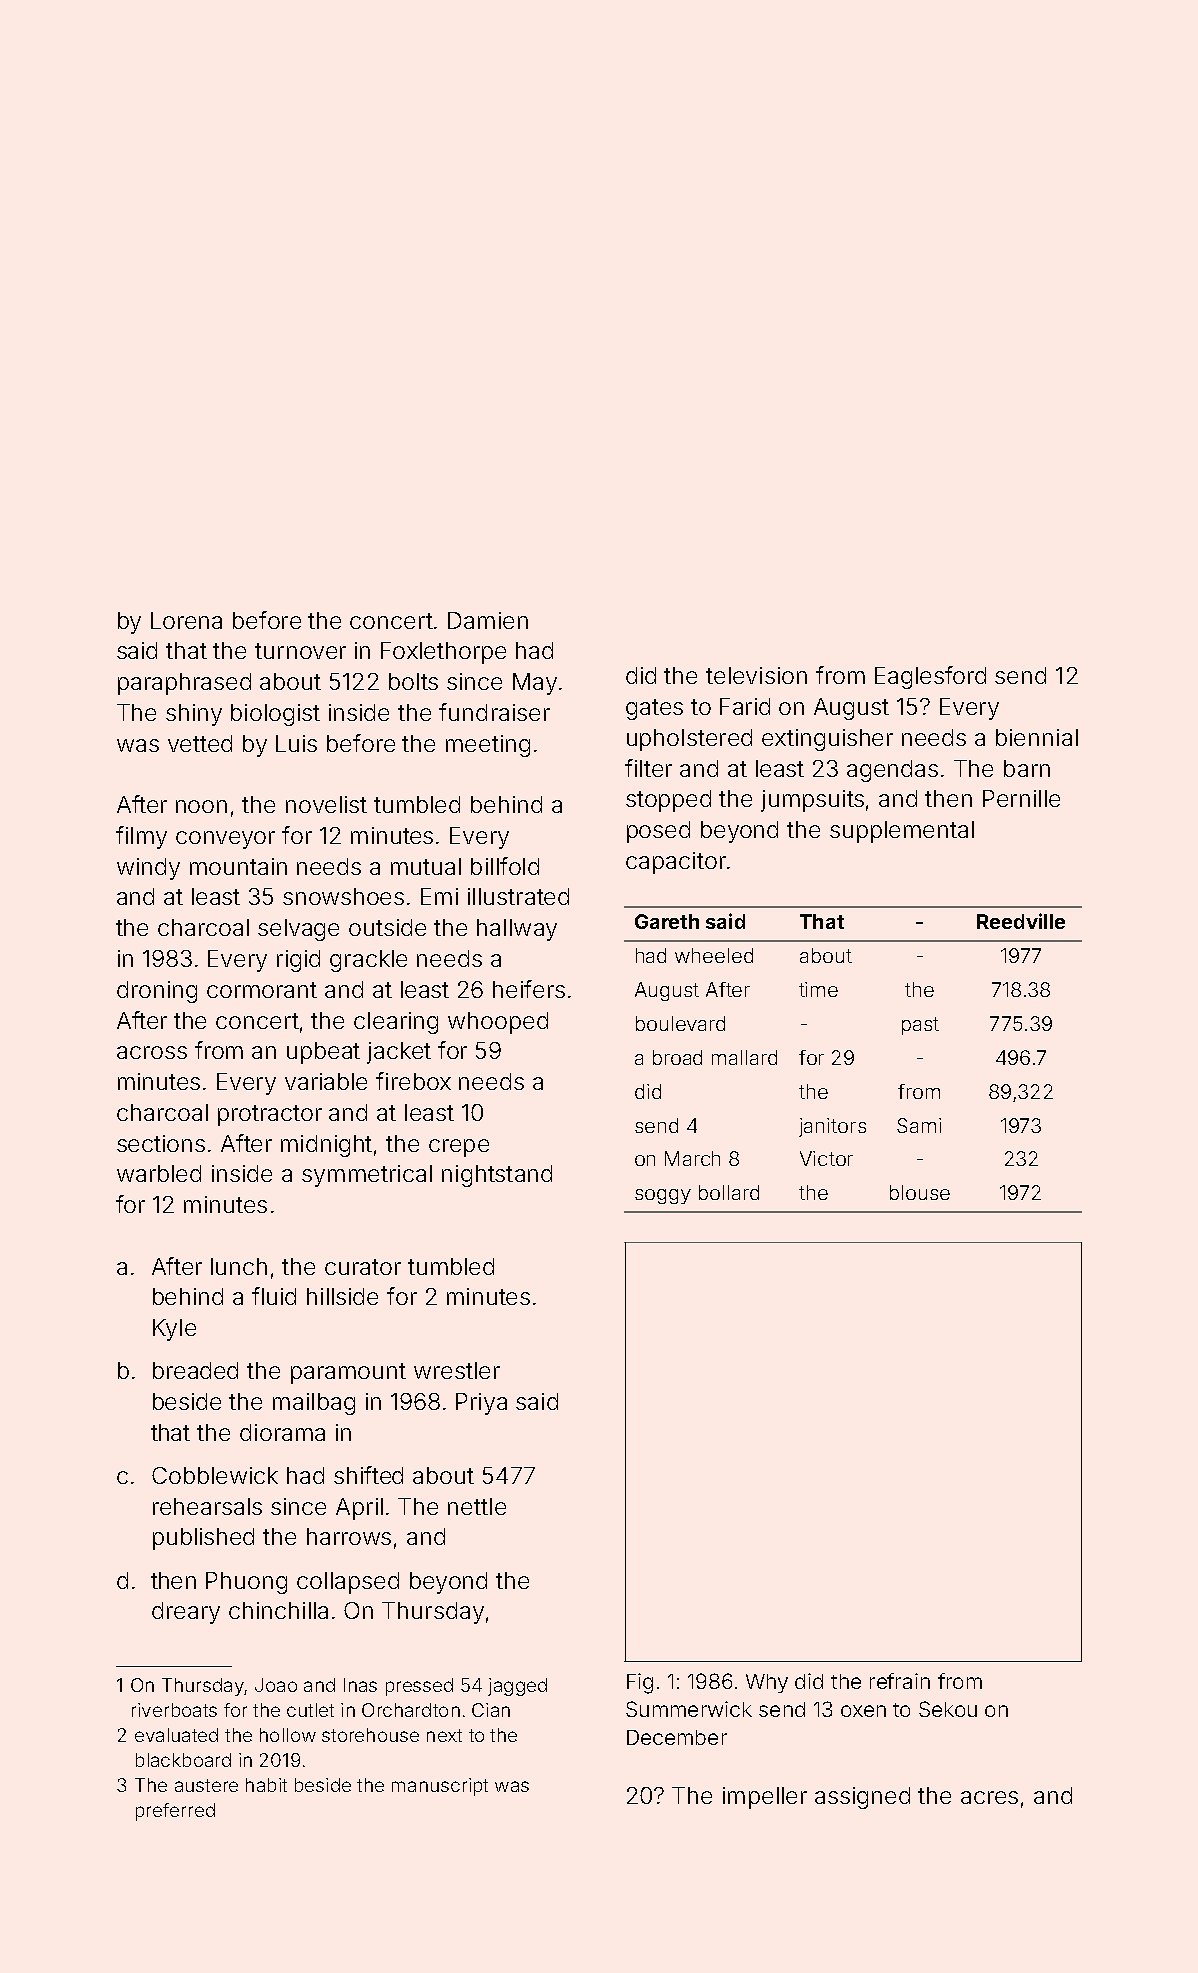 The width and height of the image is (1198, 1973). Describe the element at coordinates (767, 1683) in the image. I see `Why` at that location.
